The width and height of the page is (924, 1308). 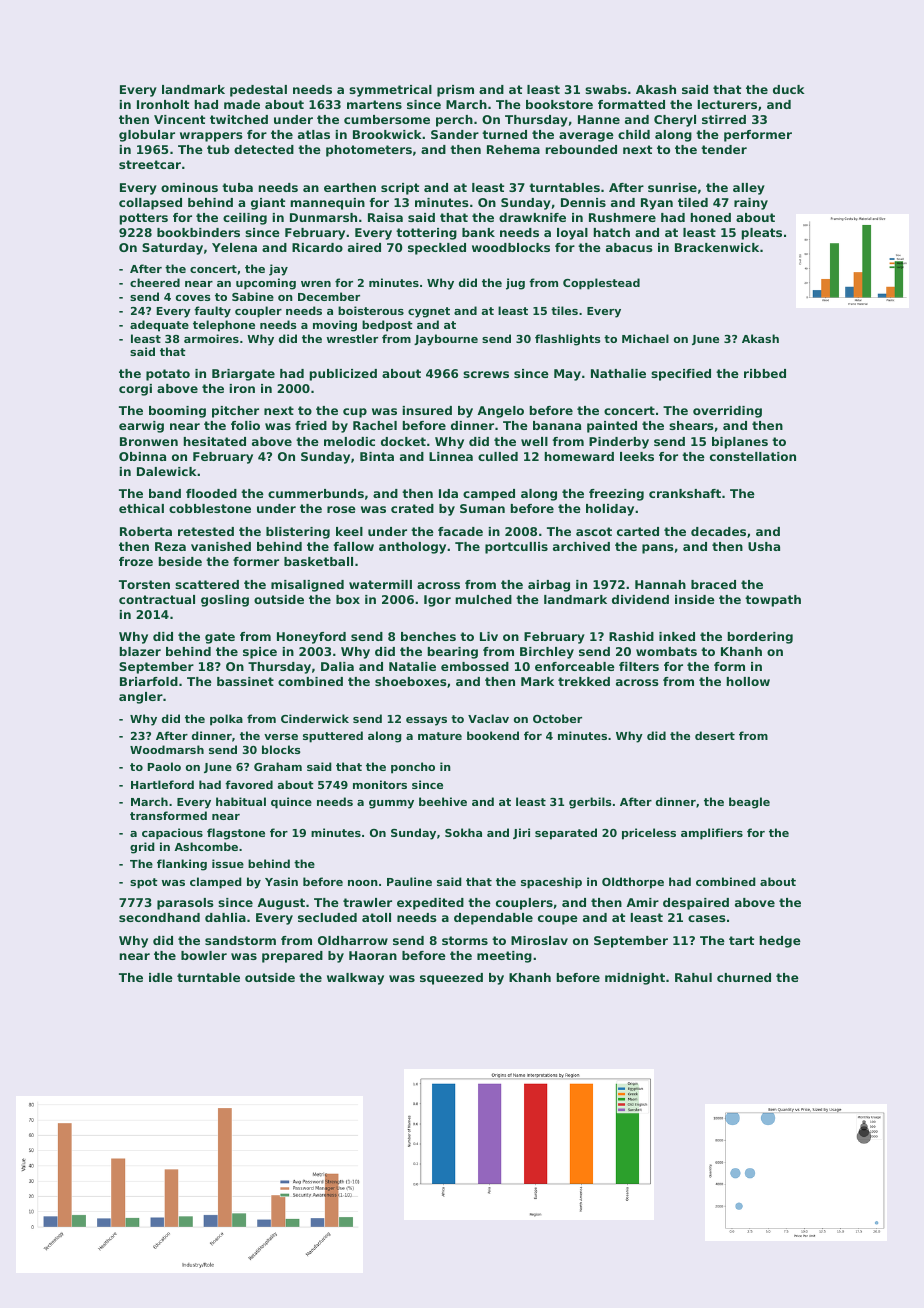 I want to click on midnight, so click(x=635, y=979).
